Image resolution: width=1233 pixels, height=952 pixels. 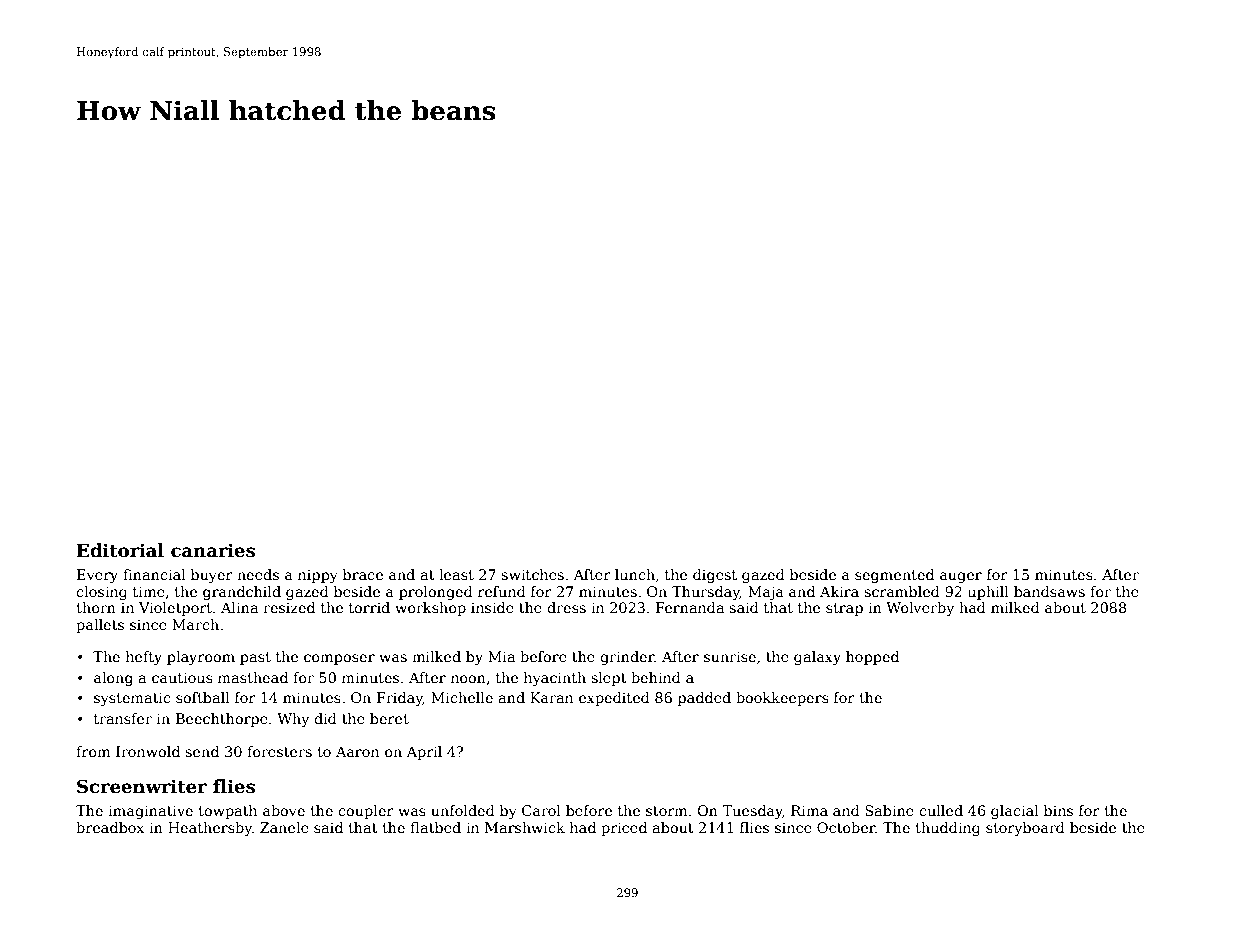 I want to click on April, so click(x=424, y=753).
